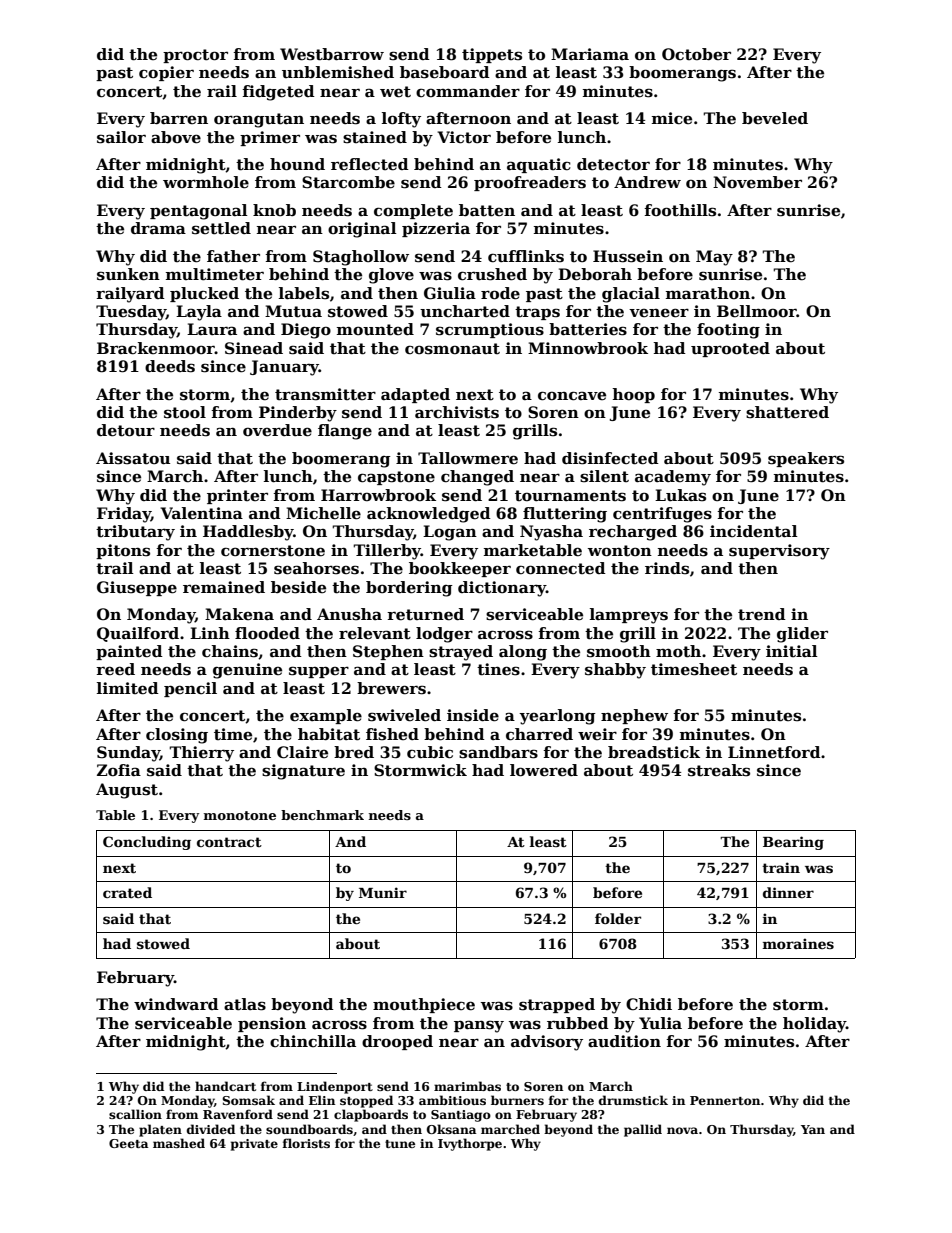  Describe the element at coordinates (470, 1144) in the document. I see `Ivythorpe` at that location.
